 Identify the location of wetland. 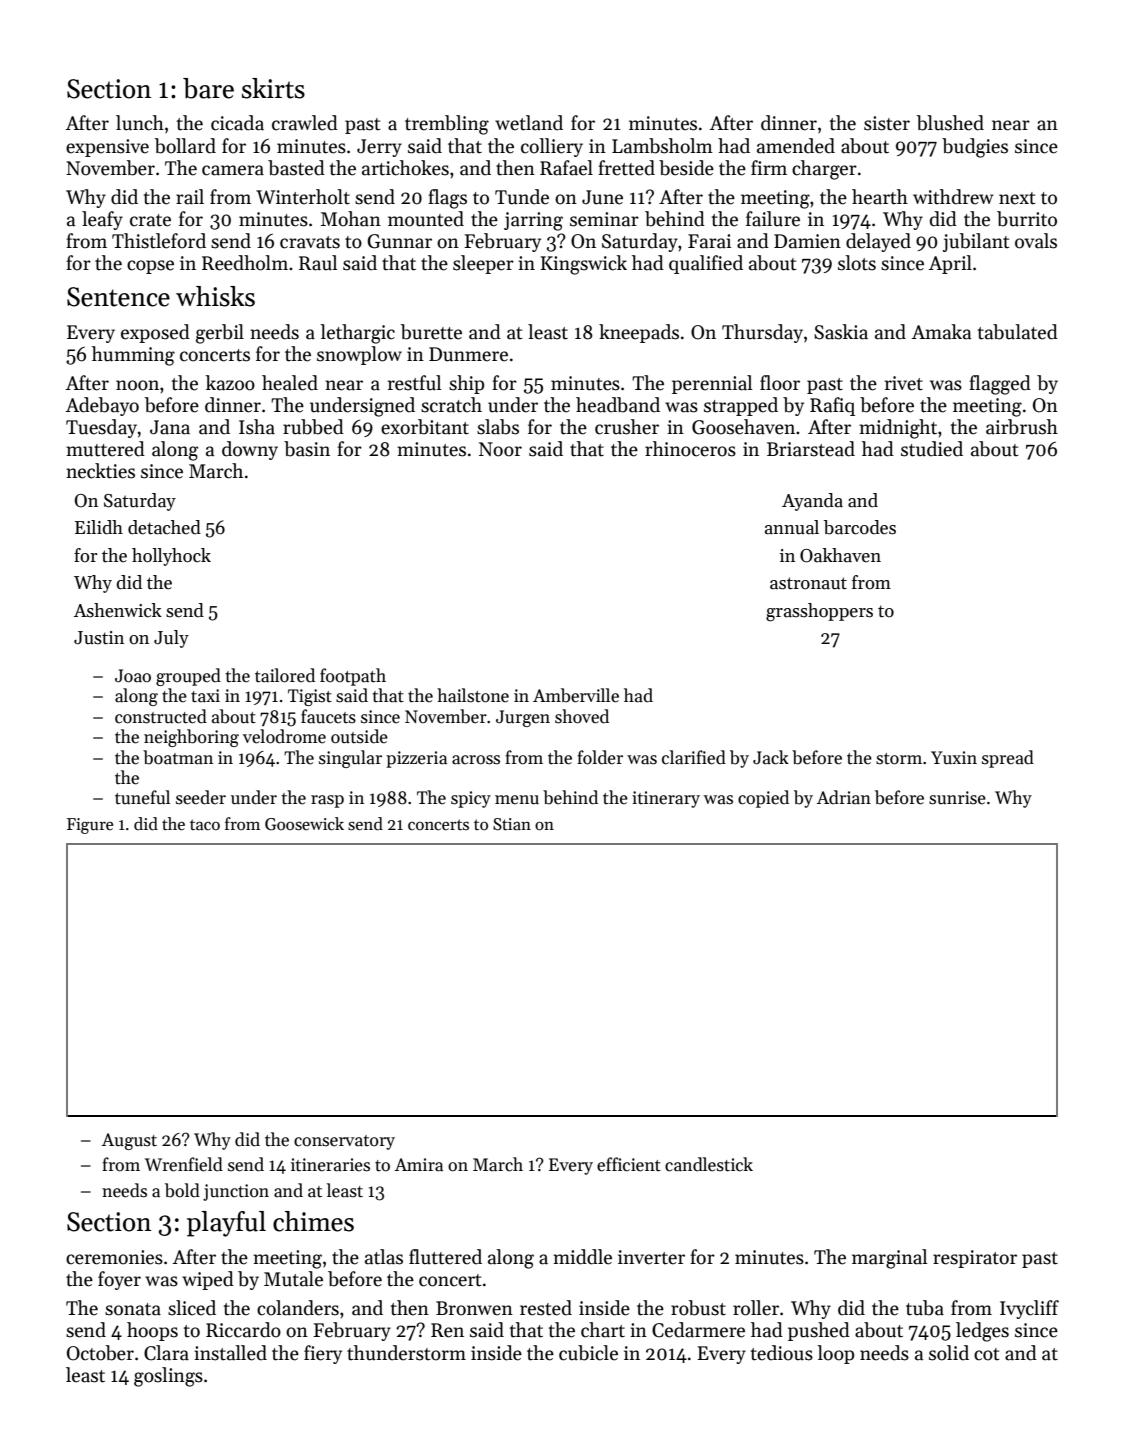
(529, 123).
